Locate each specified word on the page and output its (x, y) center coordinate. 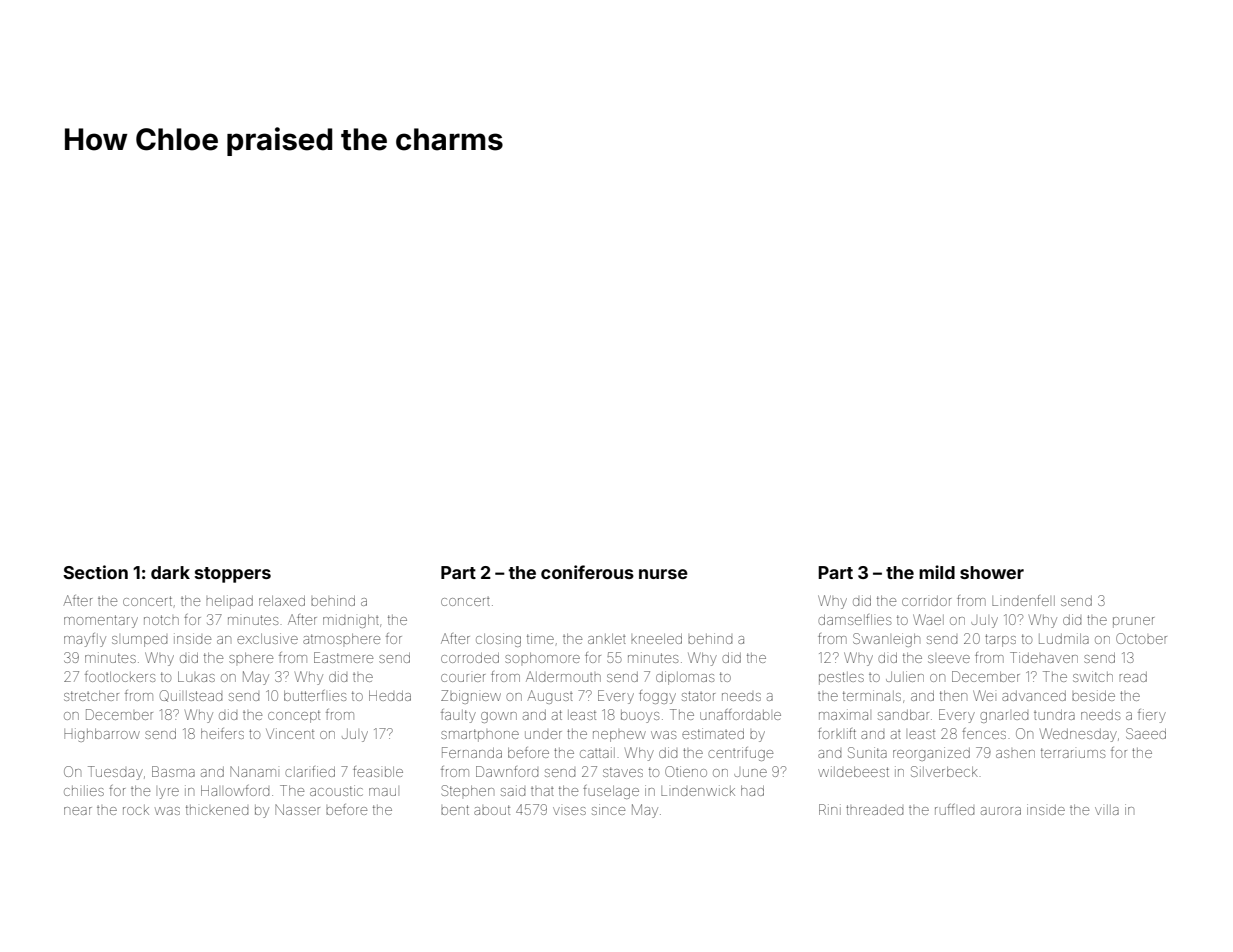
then (953, 696)
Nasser (297, 809)
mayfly (85, 640)
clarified (310, 771)
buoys (640, 716)
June (750, 773)
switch (1093, 676)
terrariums (1073, 753)
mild (937, 572)
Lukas (196, 676)
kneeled (656, 639)
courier (463, 678)
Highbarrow (102, 735)
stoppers (233, 575)
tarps (1000, 640)
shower (992, 572)
